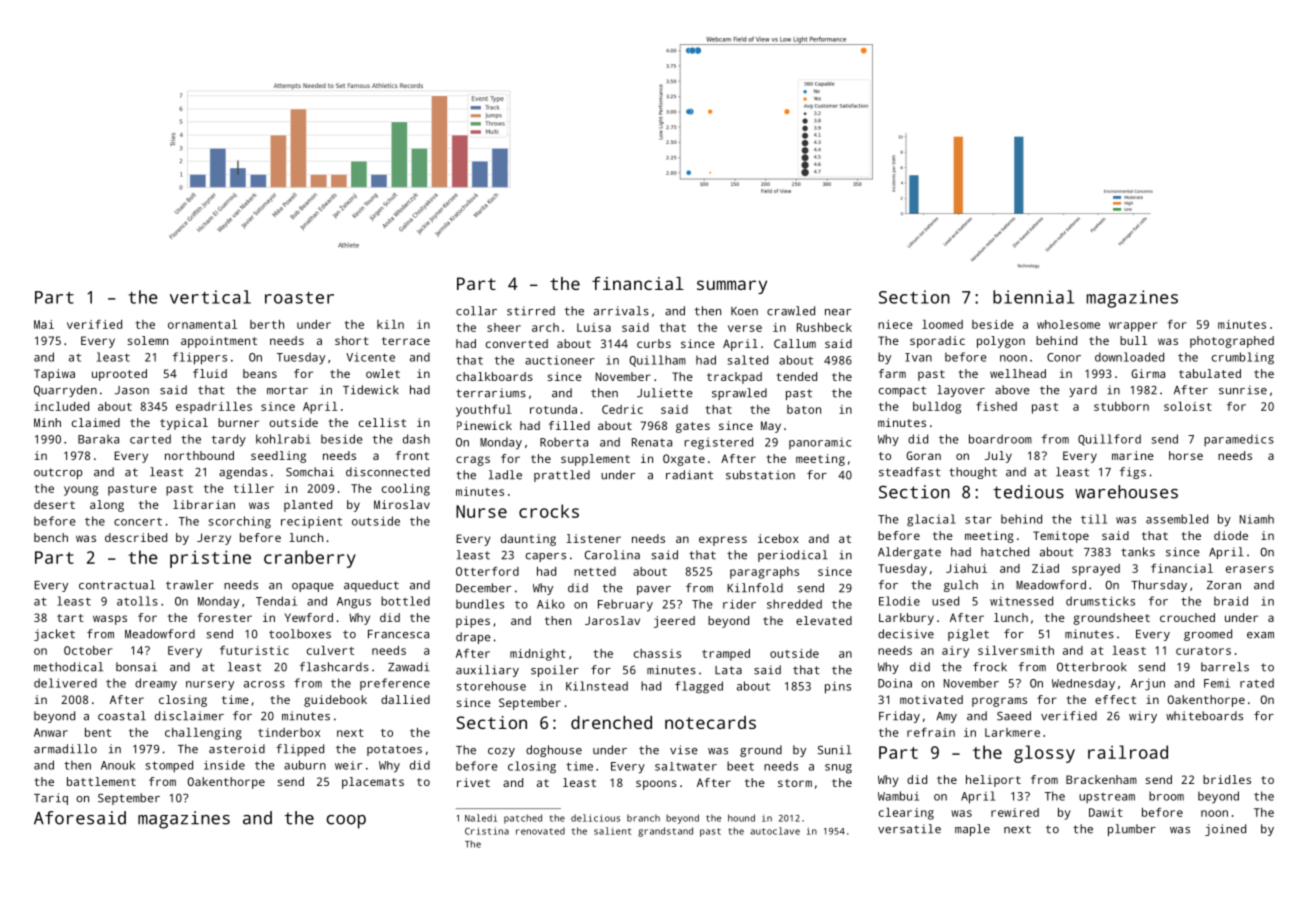  What do you see at coordinates (210, 297) in the screenshot?
I see `vertical` at bounding box center [210, 297].
